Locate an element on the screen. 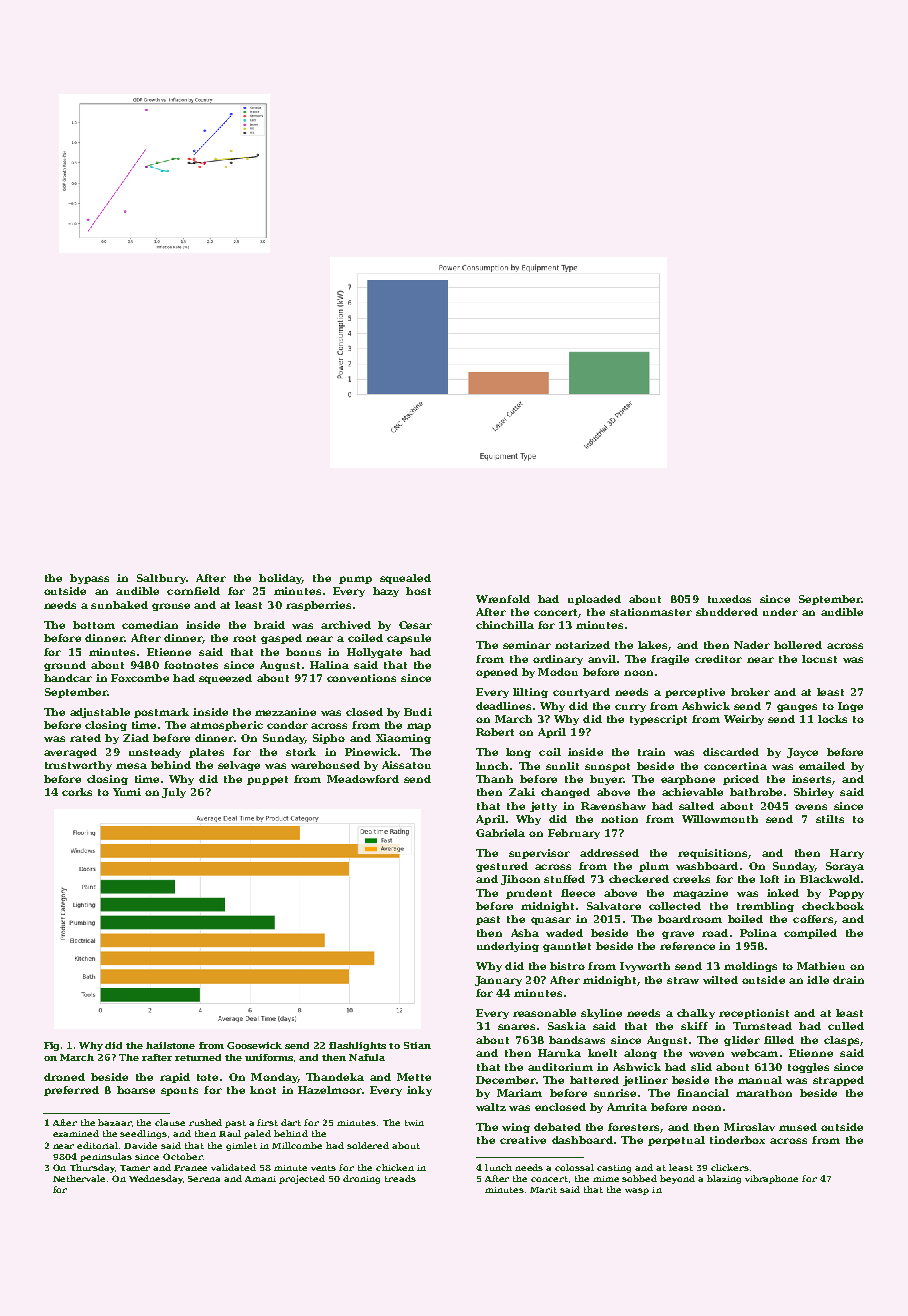 Image resolution: width=908 pixels, height=1316 pixels. culled is located at coordinates (846, 1026).
